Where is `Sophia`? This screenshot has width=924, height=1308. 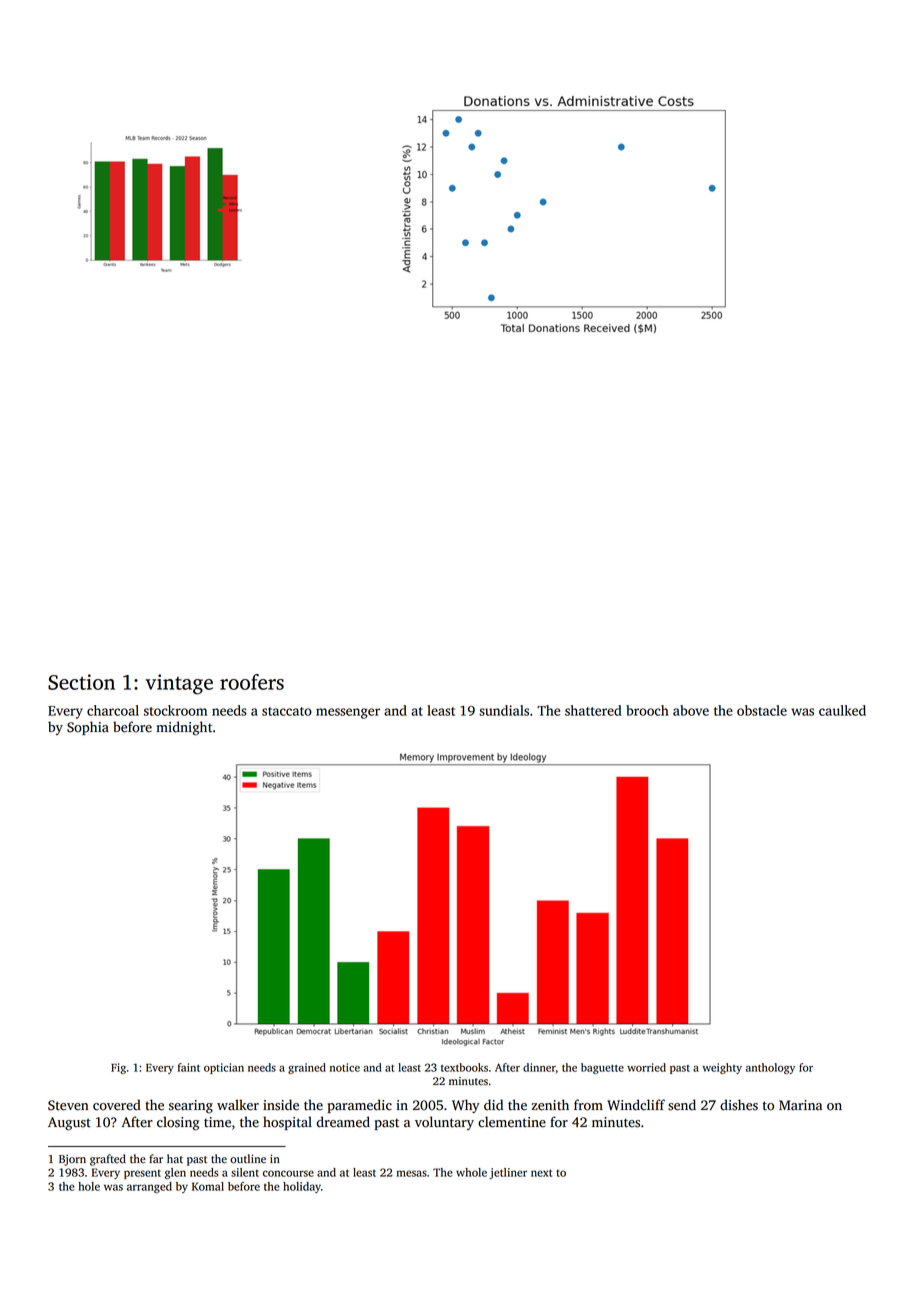
Sophia is located at coordinates (88, 728).
